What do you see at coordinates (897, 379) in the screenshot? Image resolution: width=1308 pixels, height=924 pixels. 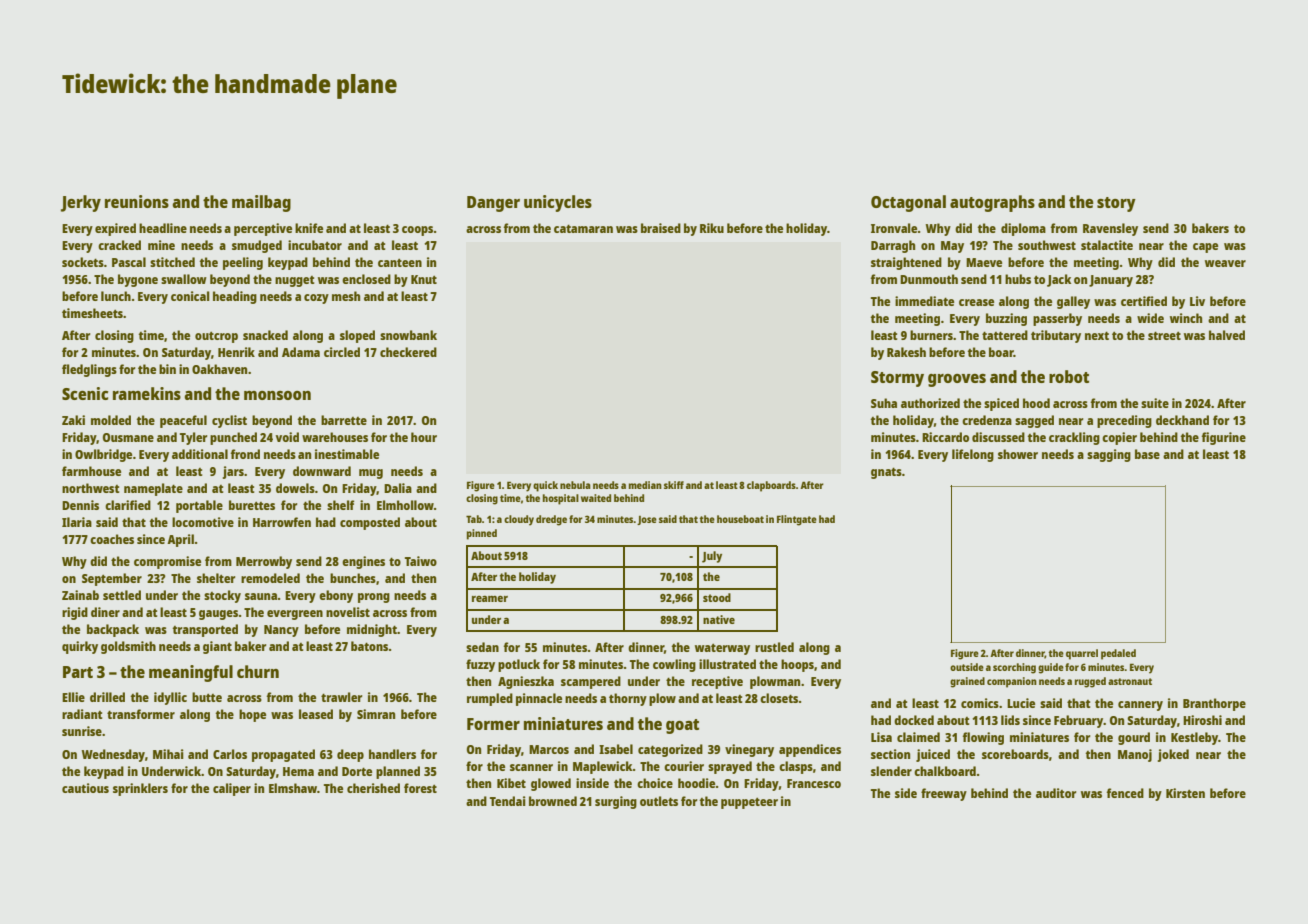 I see `Stormy` at bounding box center [897, 379].
